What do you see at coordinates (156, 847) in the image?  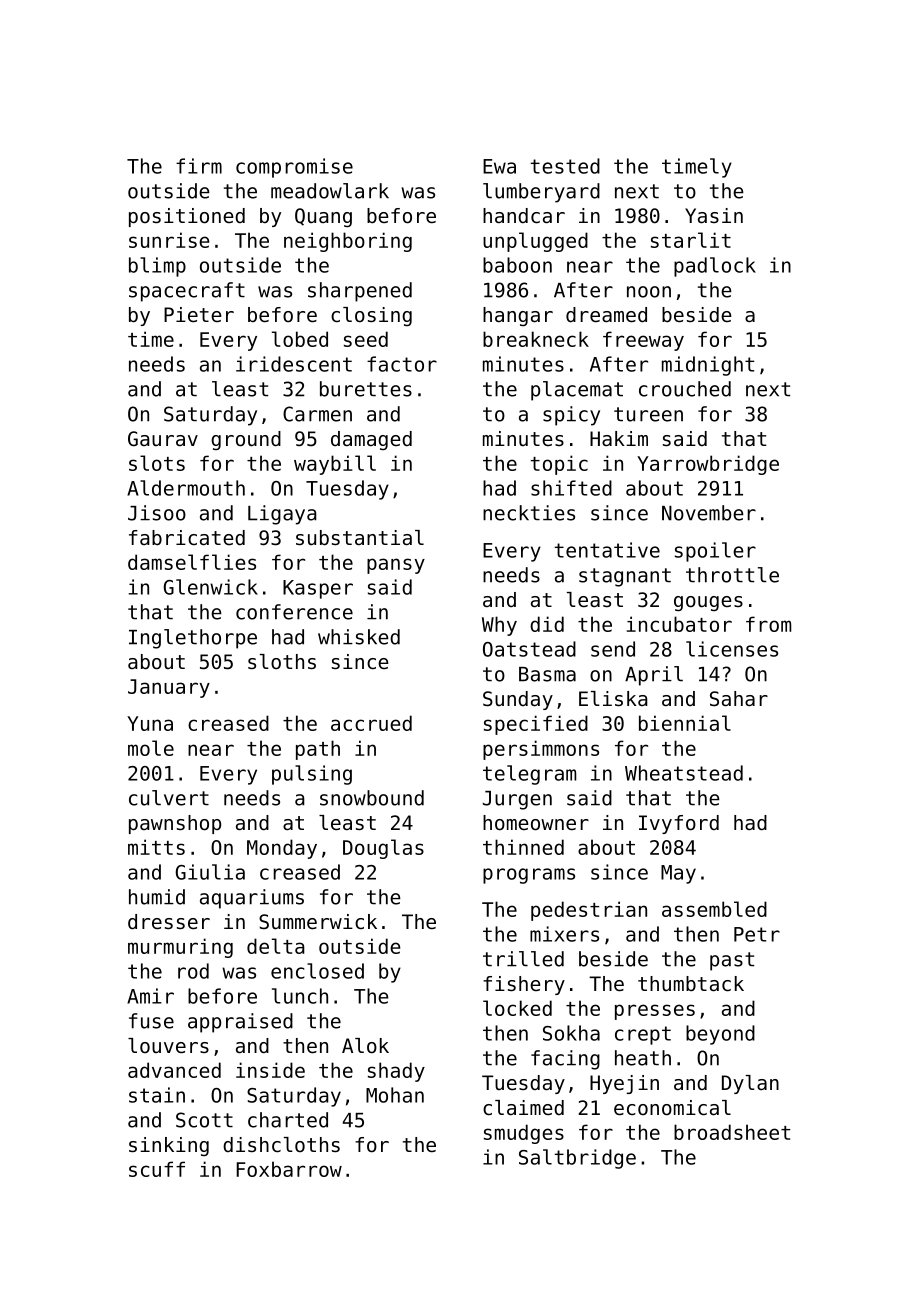 I see `mitts` at bounding box center [156, 847].
